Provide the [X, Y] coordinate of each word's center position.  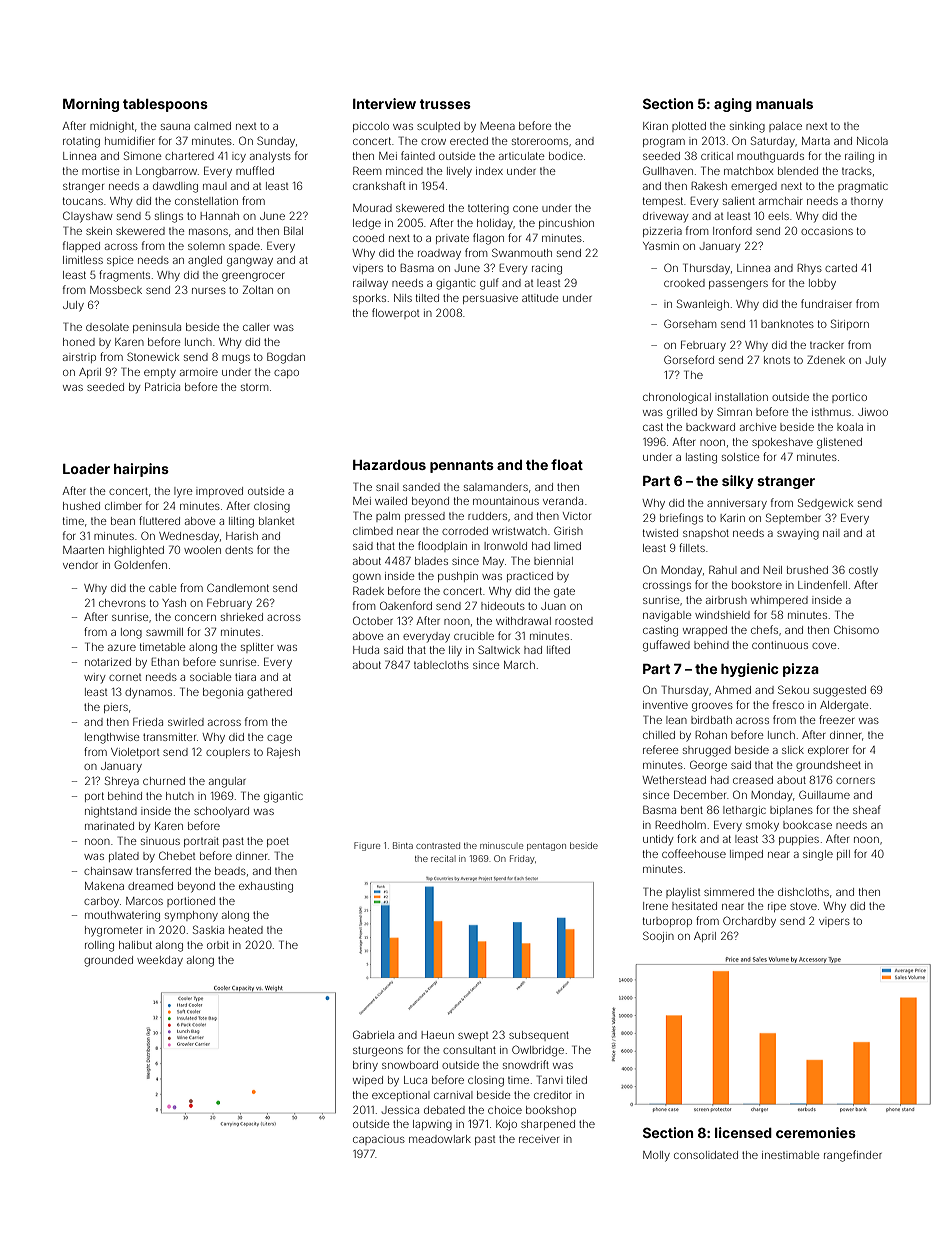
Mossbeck [116, 290]
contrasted [438, 845]
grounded [108, 961]
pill [843, 855]
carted [841, 268]
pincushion [566, 224]
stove [803, 906]
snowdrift [526, 1064]
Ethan [165, 661]
